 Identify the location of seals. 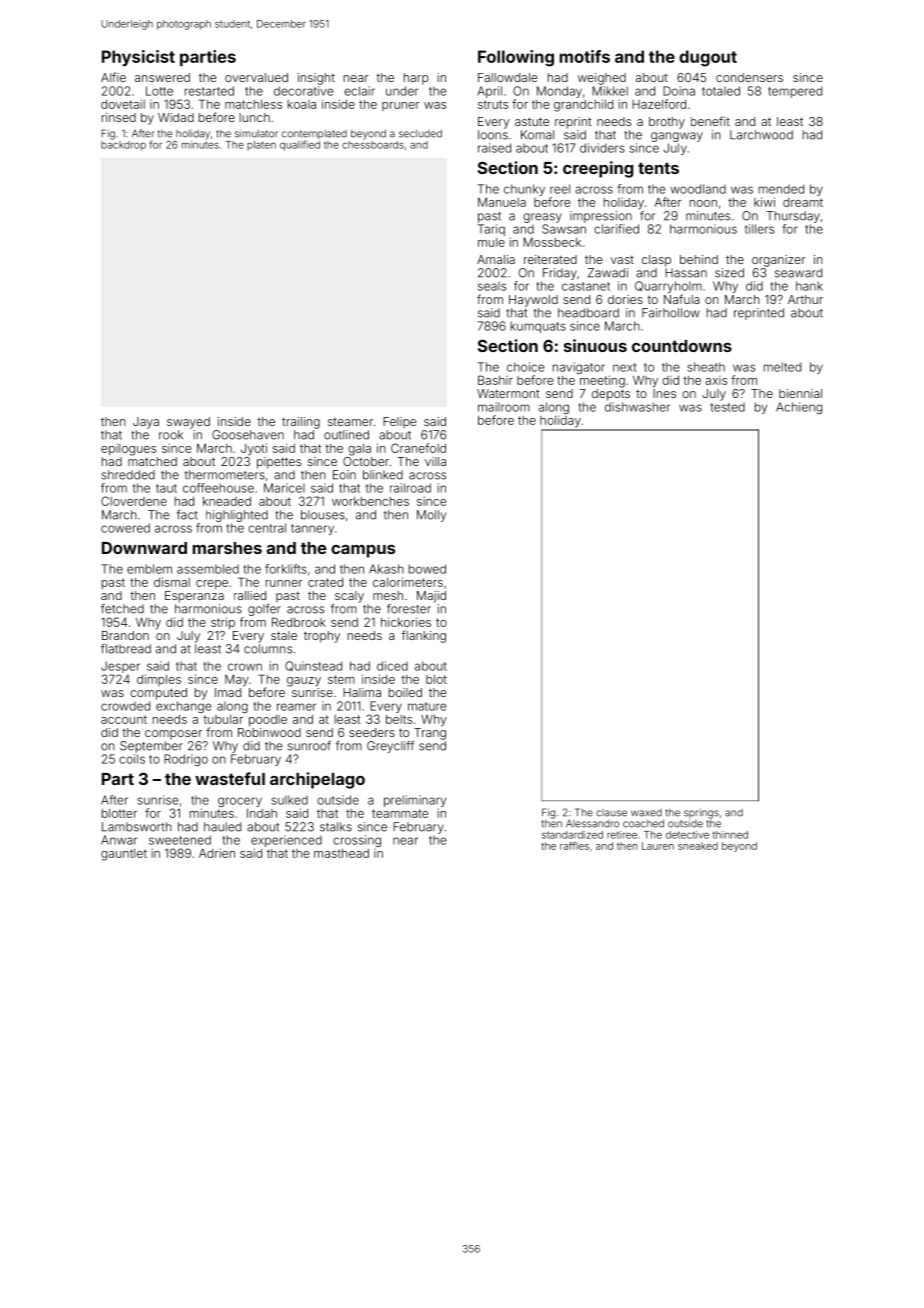
(492, 286).
